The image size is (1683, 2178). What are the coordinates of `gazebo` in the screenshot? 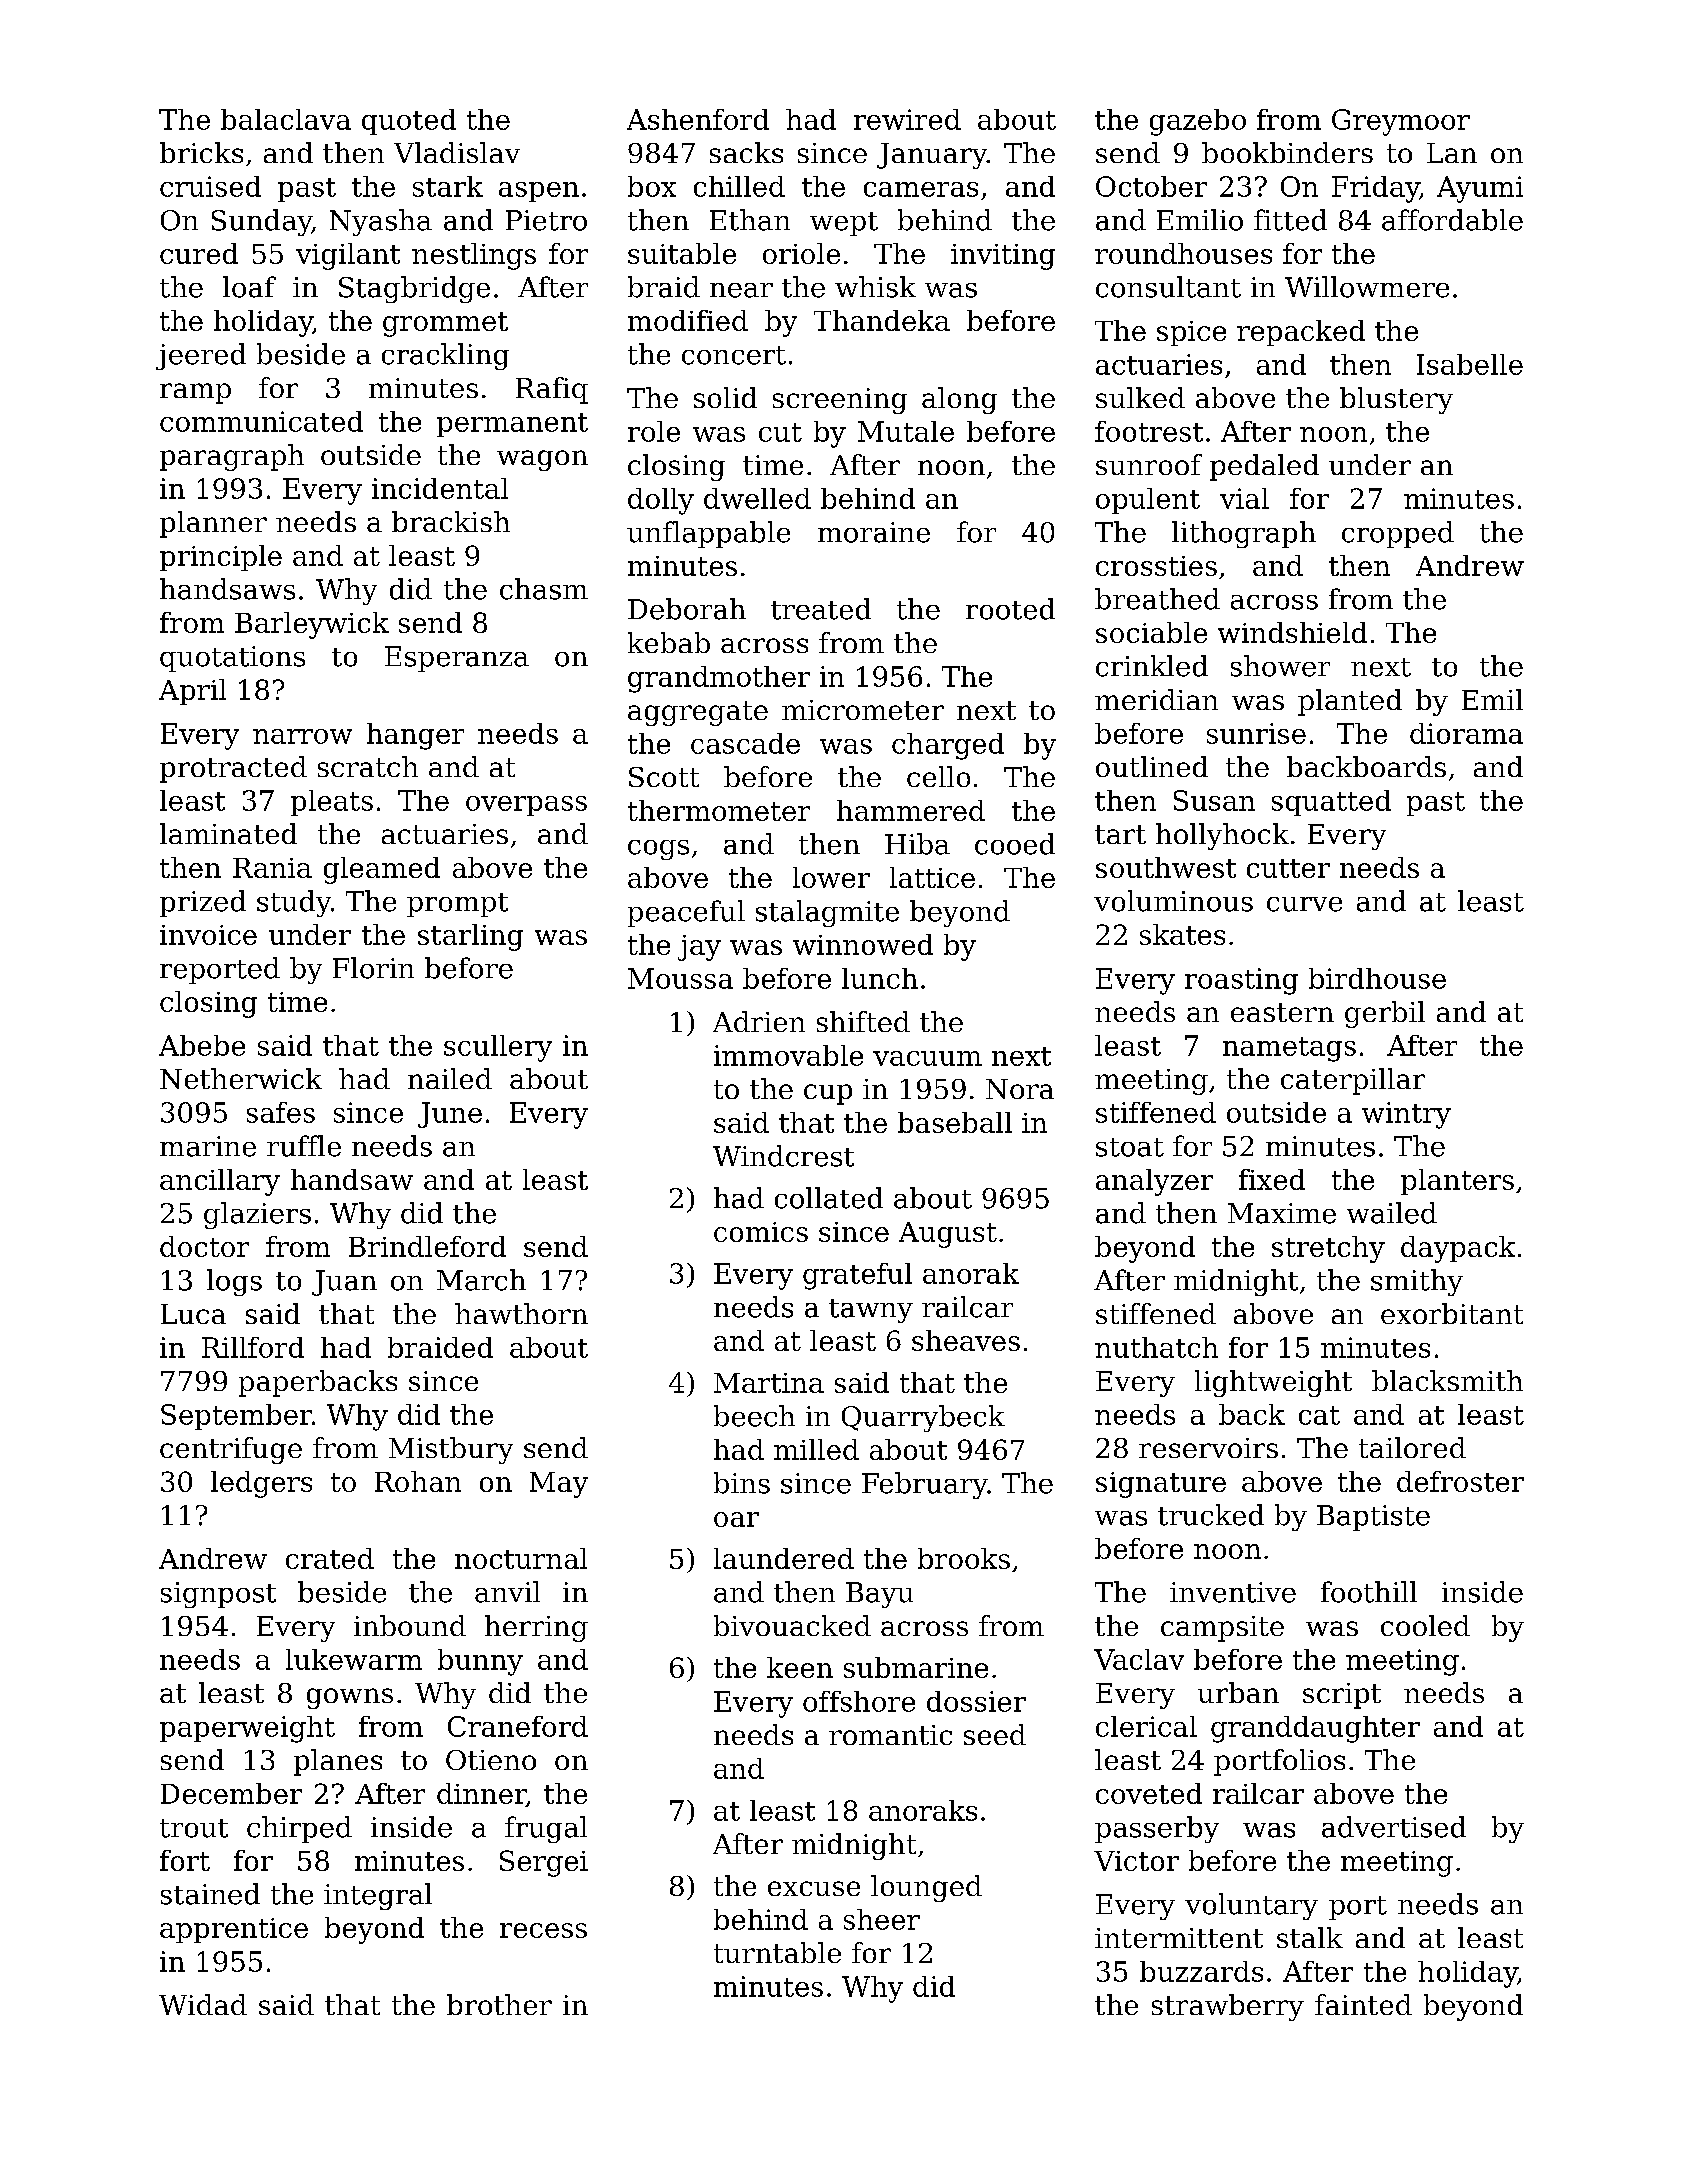 It's located at (1198, 122).
